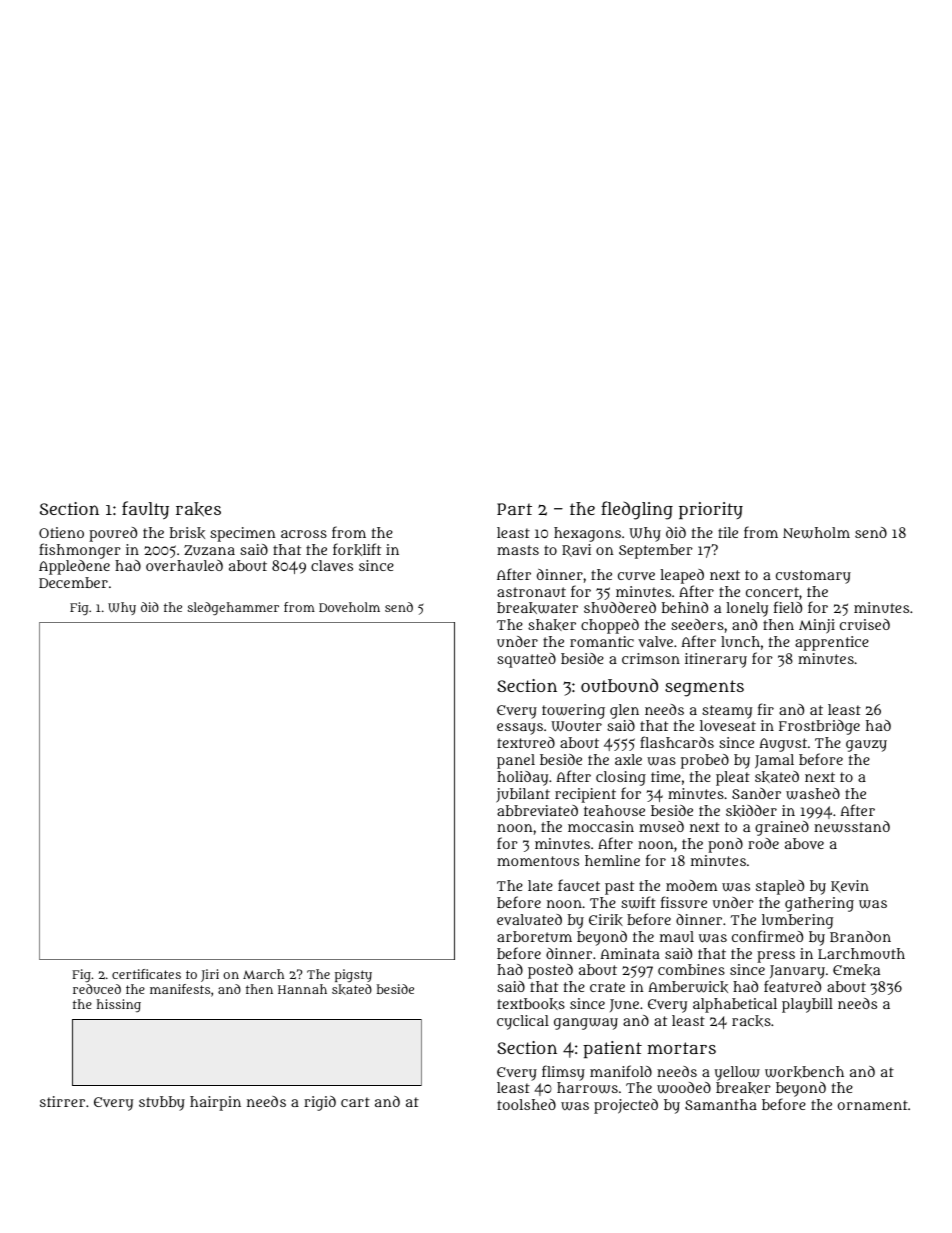 Image resolution: width=952 pixels, height=1233 pixels. Describe the element at coordinates (119, 1005) in the image. I see `hissing` at that location.
